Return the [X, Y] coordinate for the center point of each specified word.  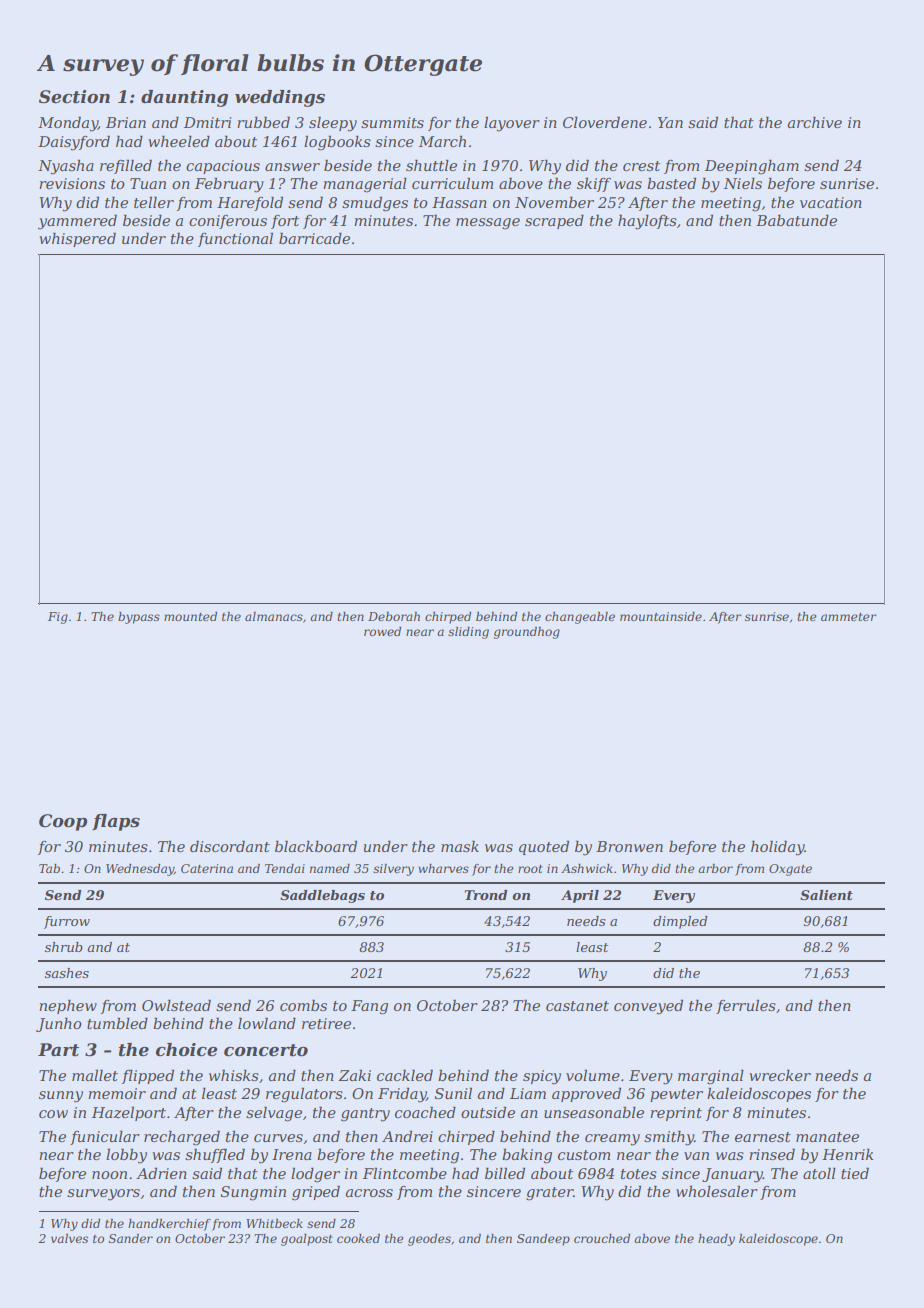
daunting [184, 98]
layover [512, 124]
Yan [670, 122]
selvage [274, 1114]
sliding [468, 633]
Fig [58, 618]
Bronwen [629, 846]
